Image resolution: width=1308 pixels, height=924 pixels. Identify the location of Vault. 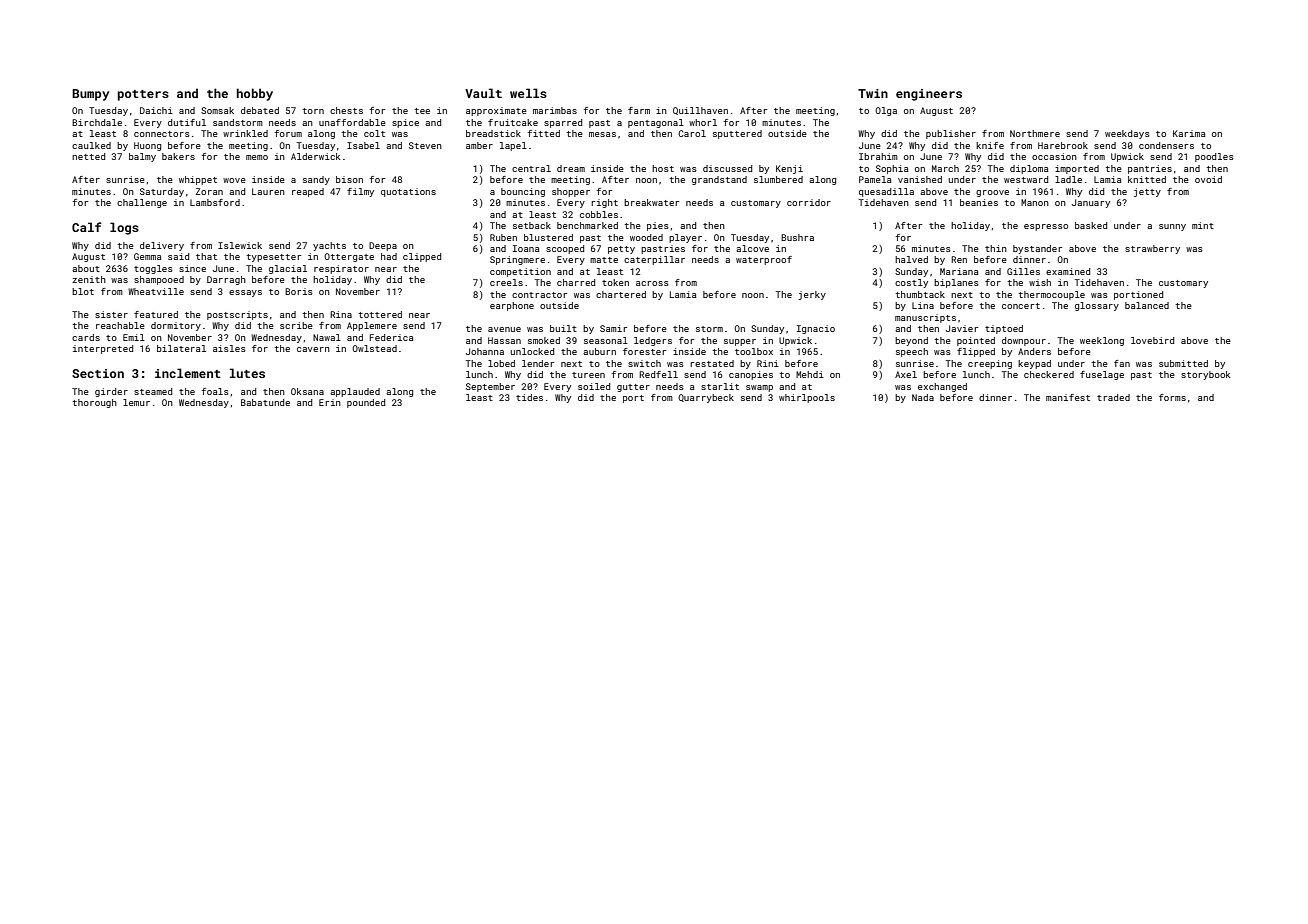
(483, 93).
